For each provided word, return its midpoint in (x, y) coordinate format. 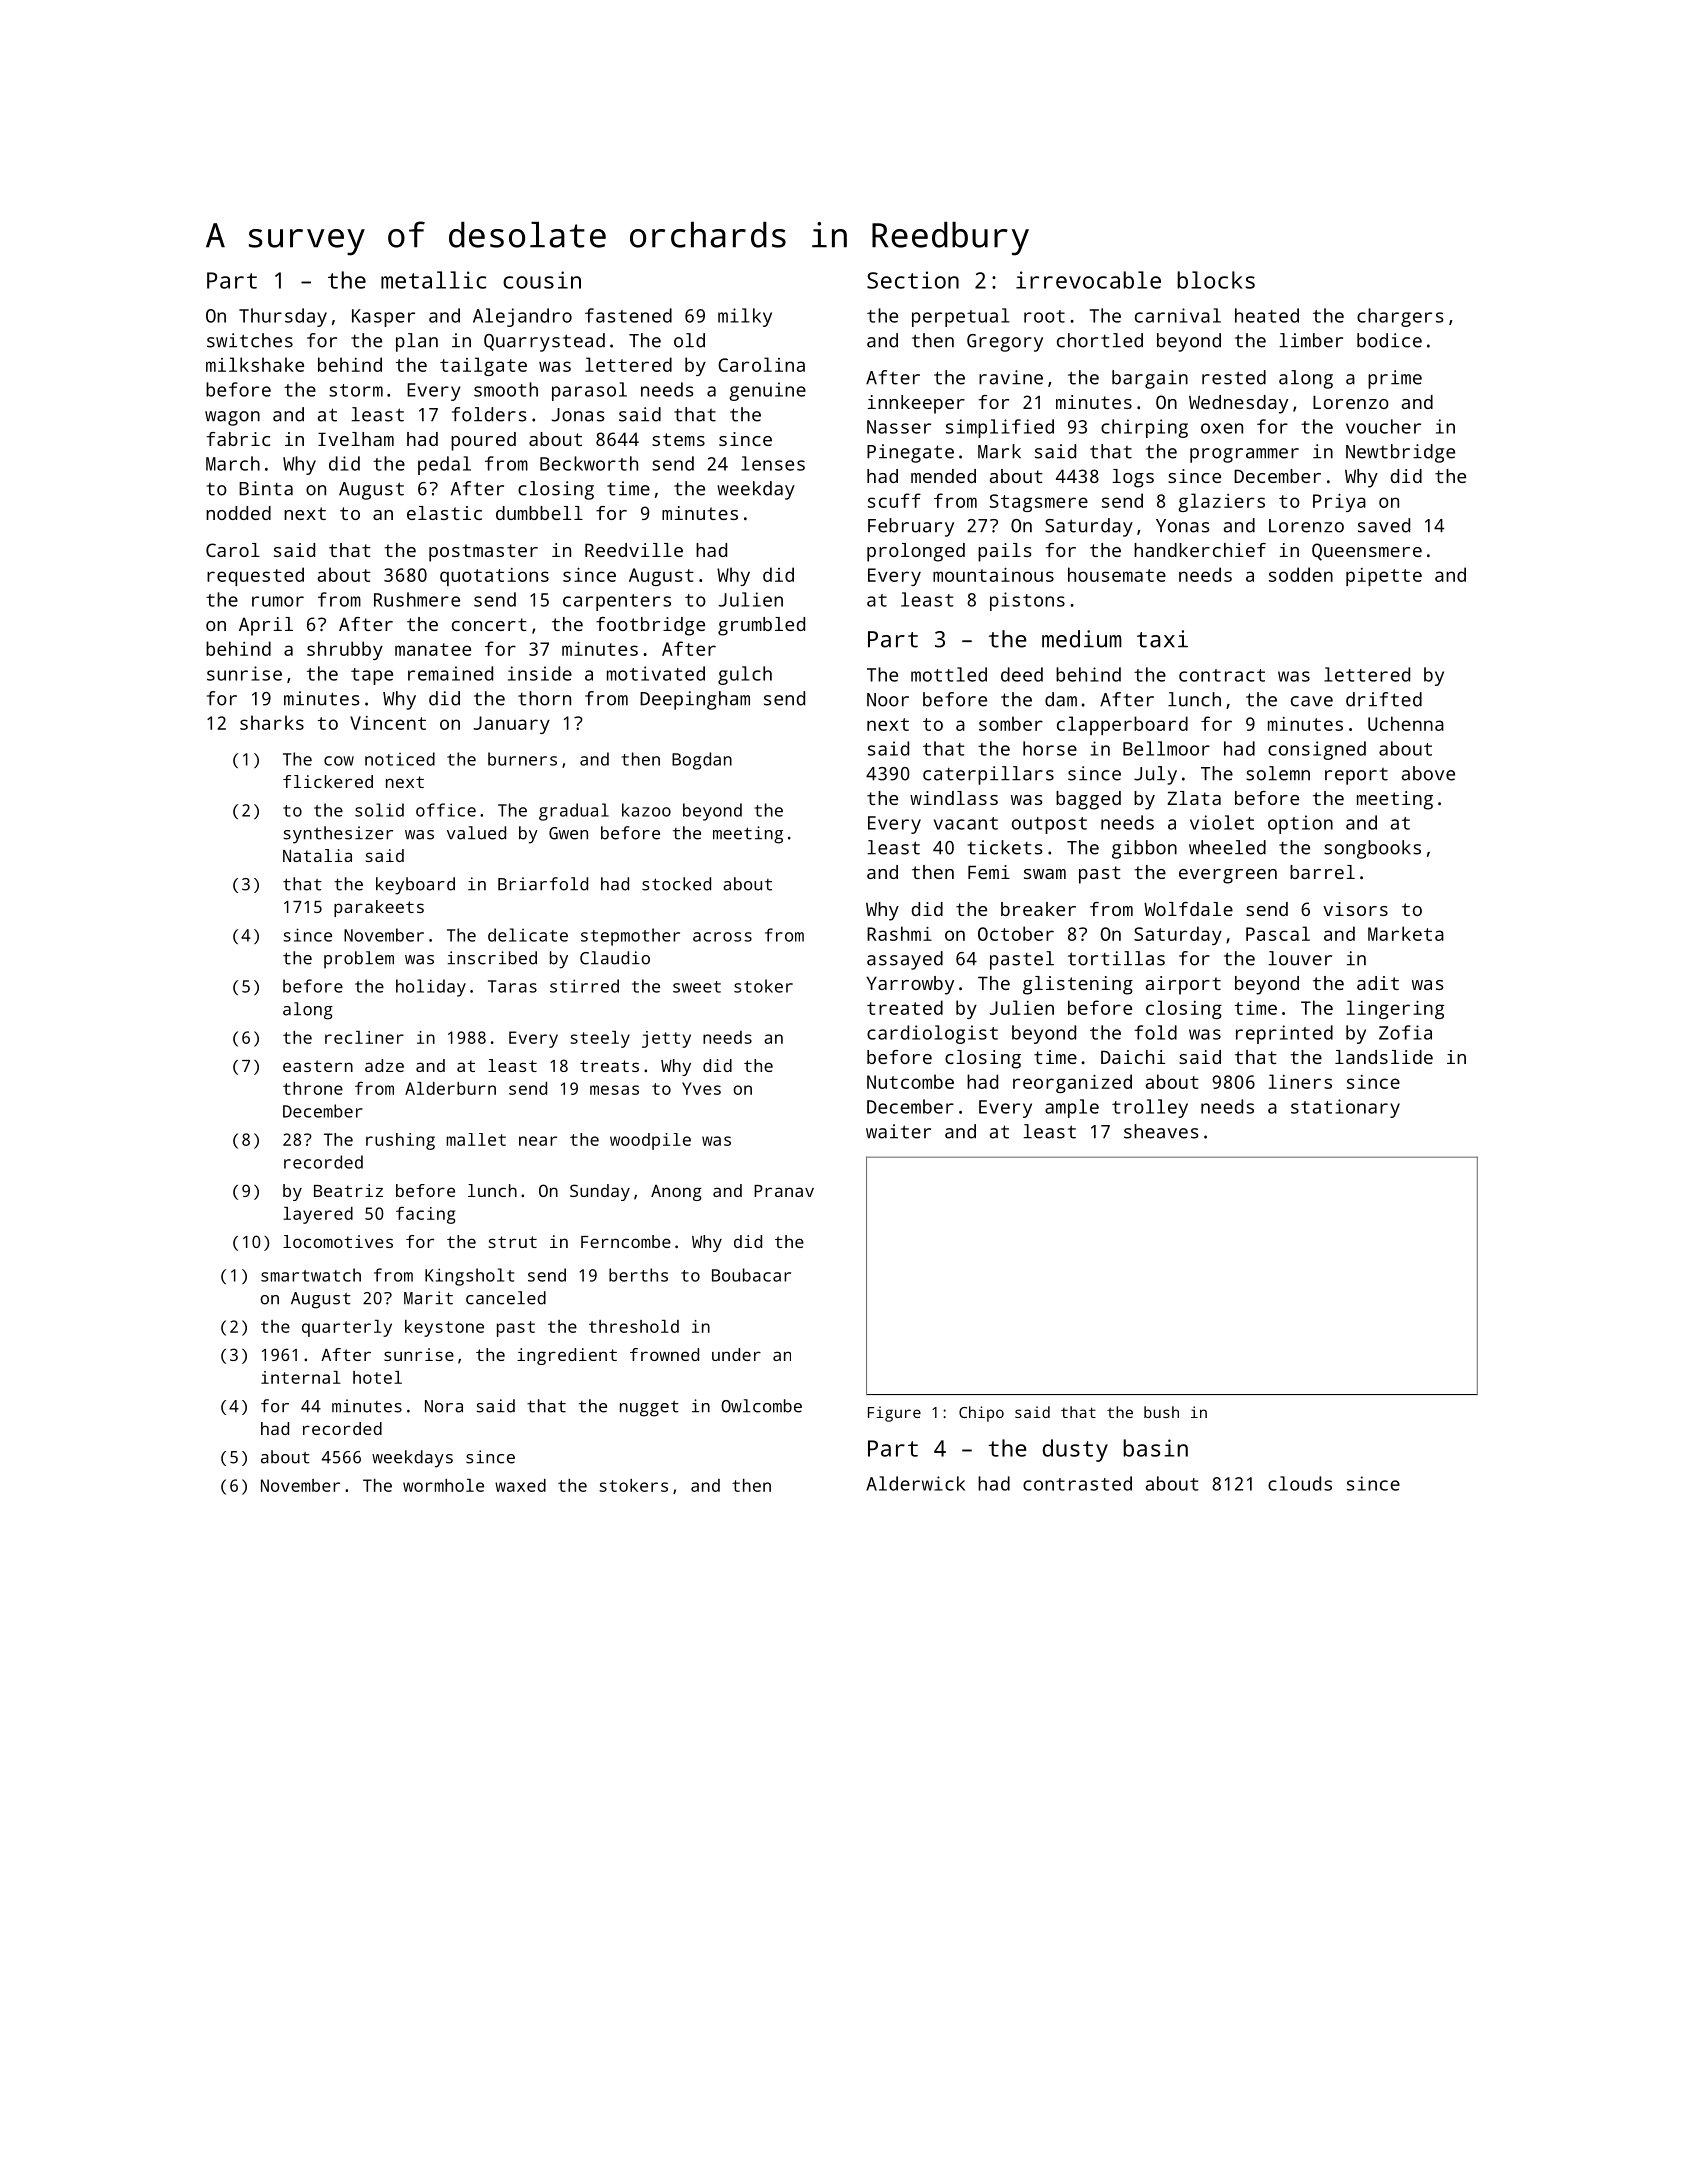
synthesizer (338, 835)
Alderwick (915, 1483)
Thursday (283, 317)
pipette (1384, 577)
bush (1161, 1412)
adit (1378, 983)
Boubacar (751, 1275)
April (266, 626)
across (722, 937)
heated (1267, 315)
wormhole (443, 1485)
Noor (888, 700)
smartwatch (311, 1275)
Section (913, 280)
